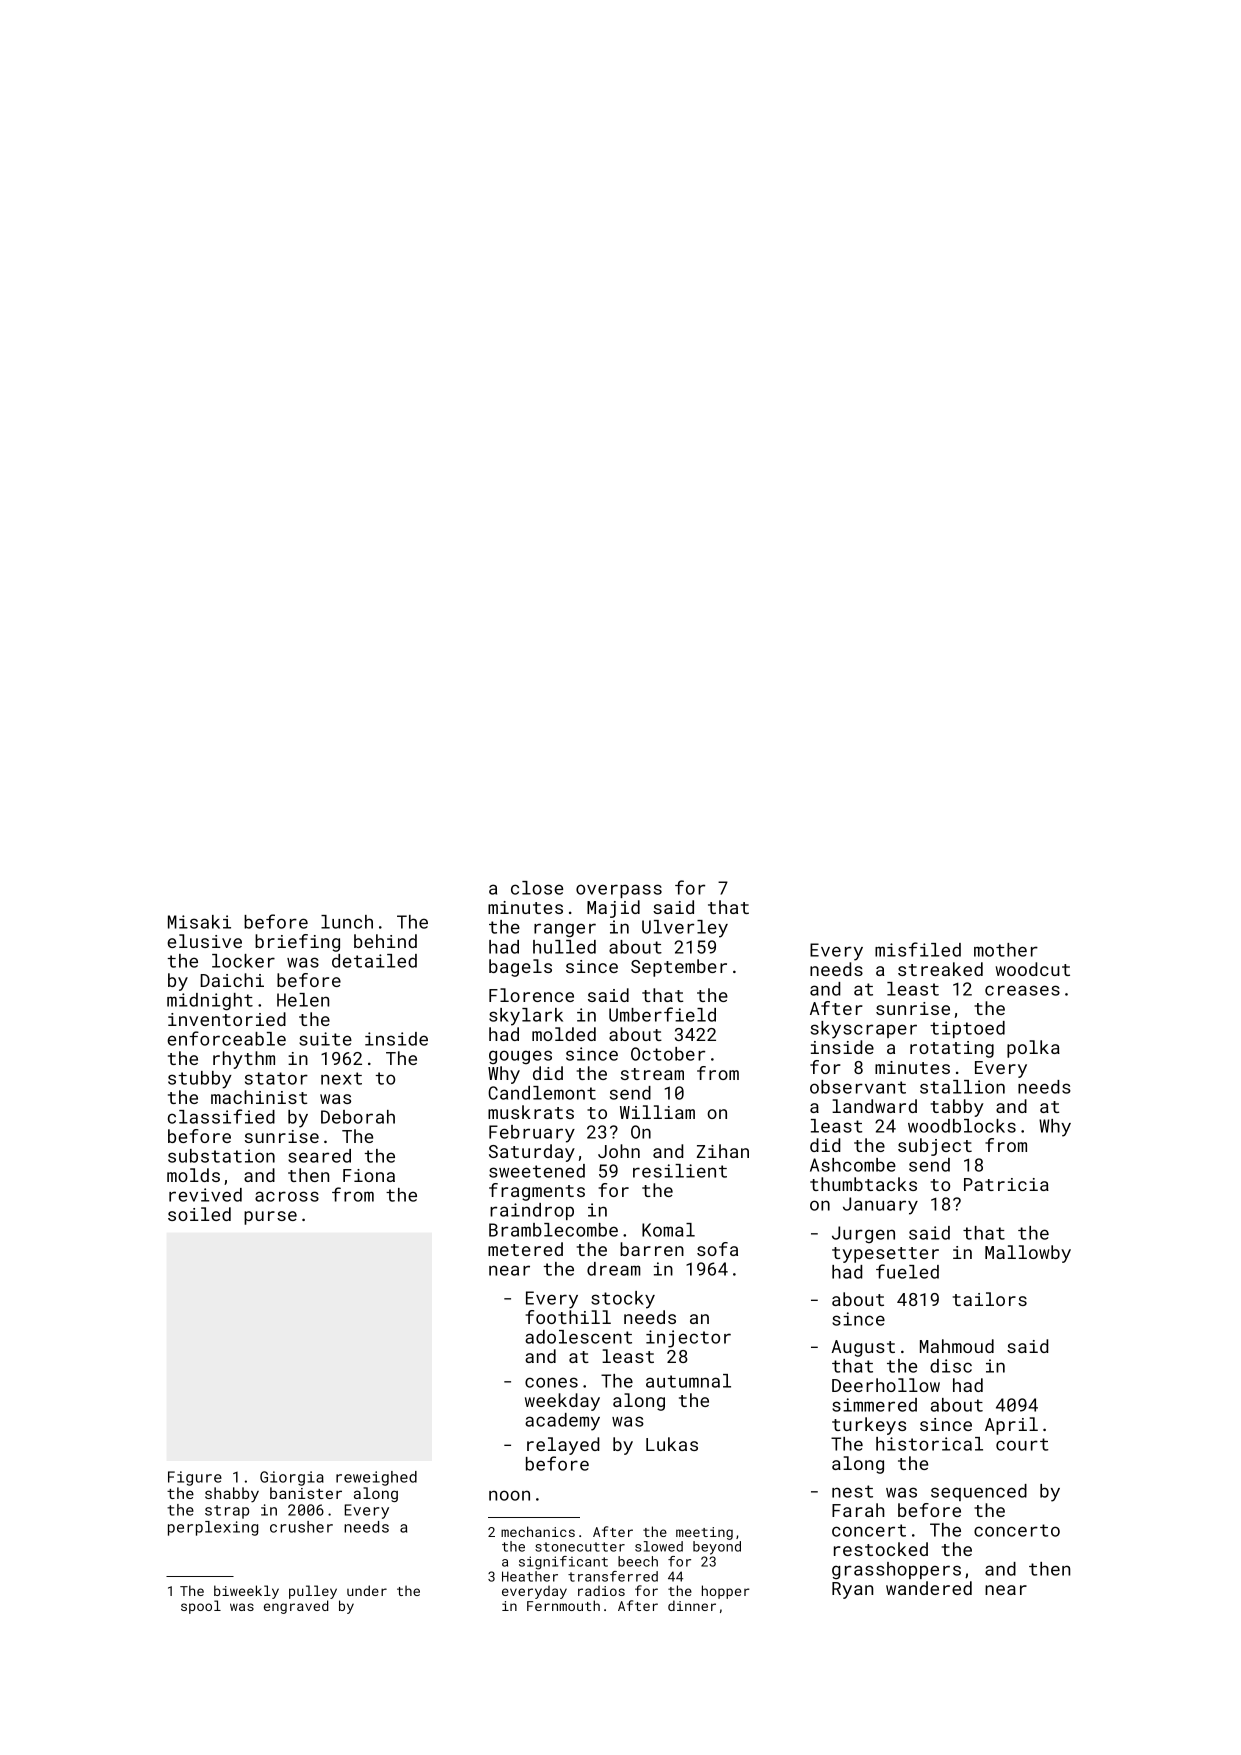 This screenshot has height=1755, width=1241. What do you see at coordinates (553, 1230) in the screenshot?
I see `Bramblecombe` at bounding box center [553, 1230].
